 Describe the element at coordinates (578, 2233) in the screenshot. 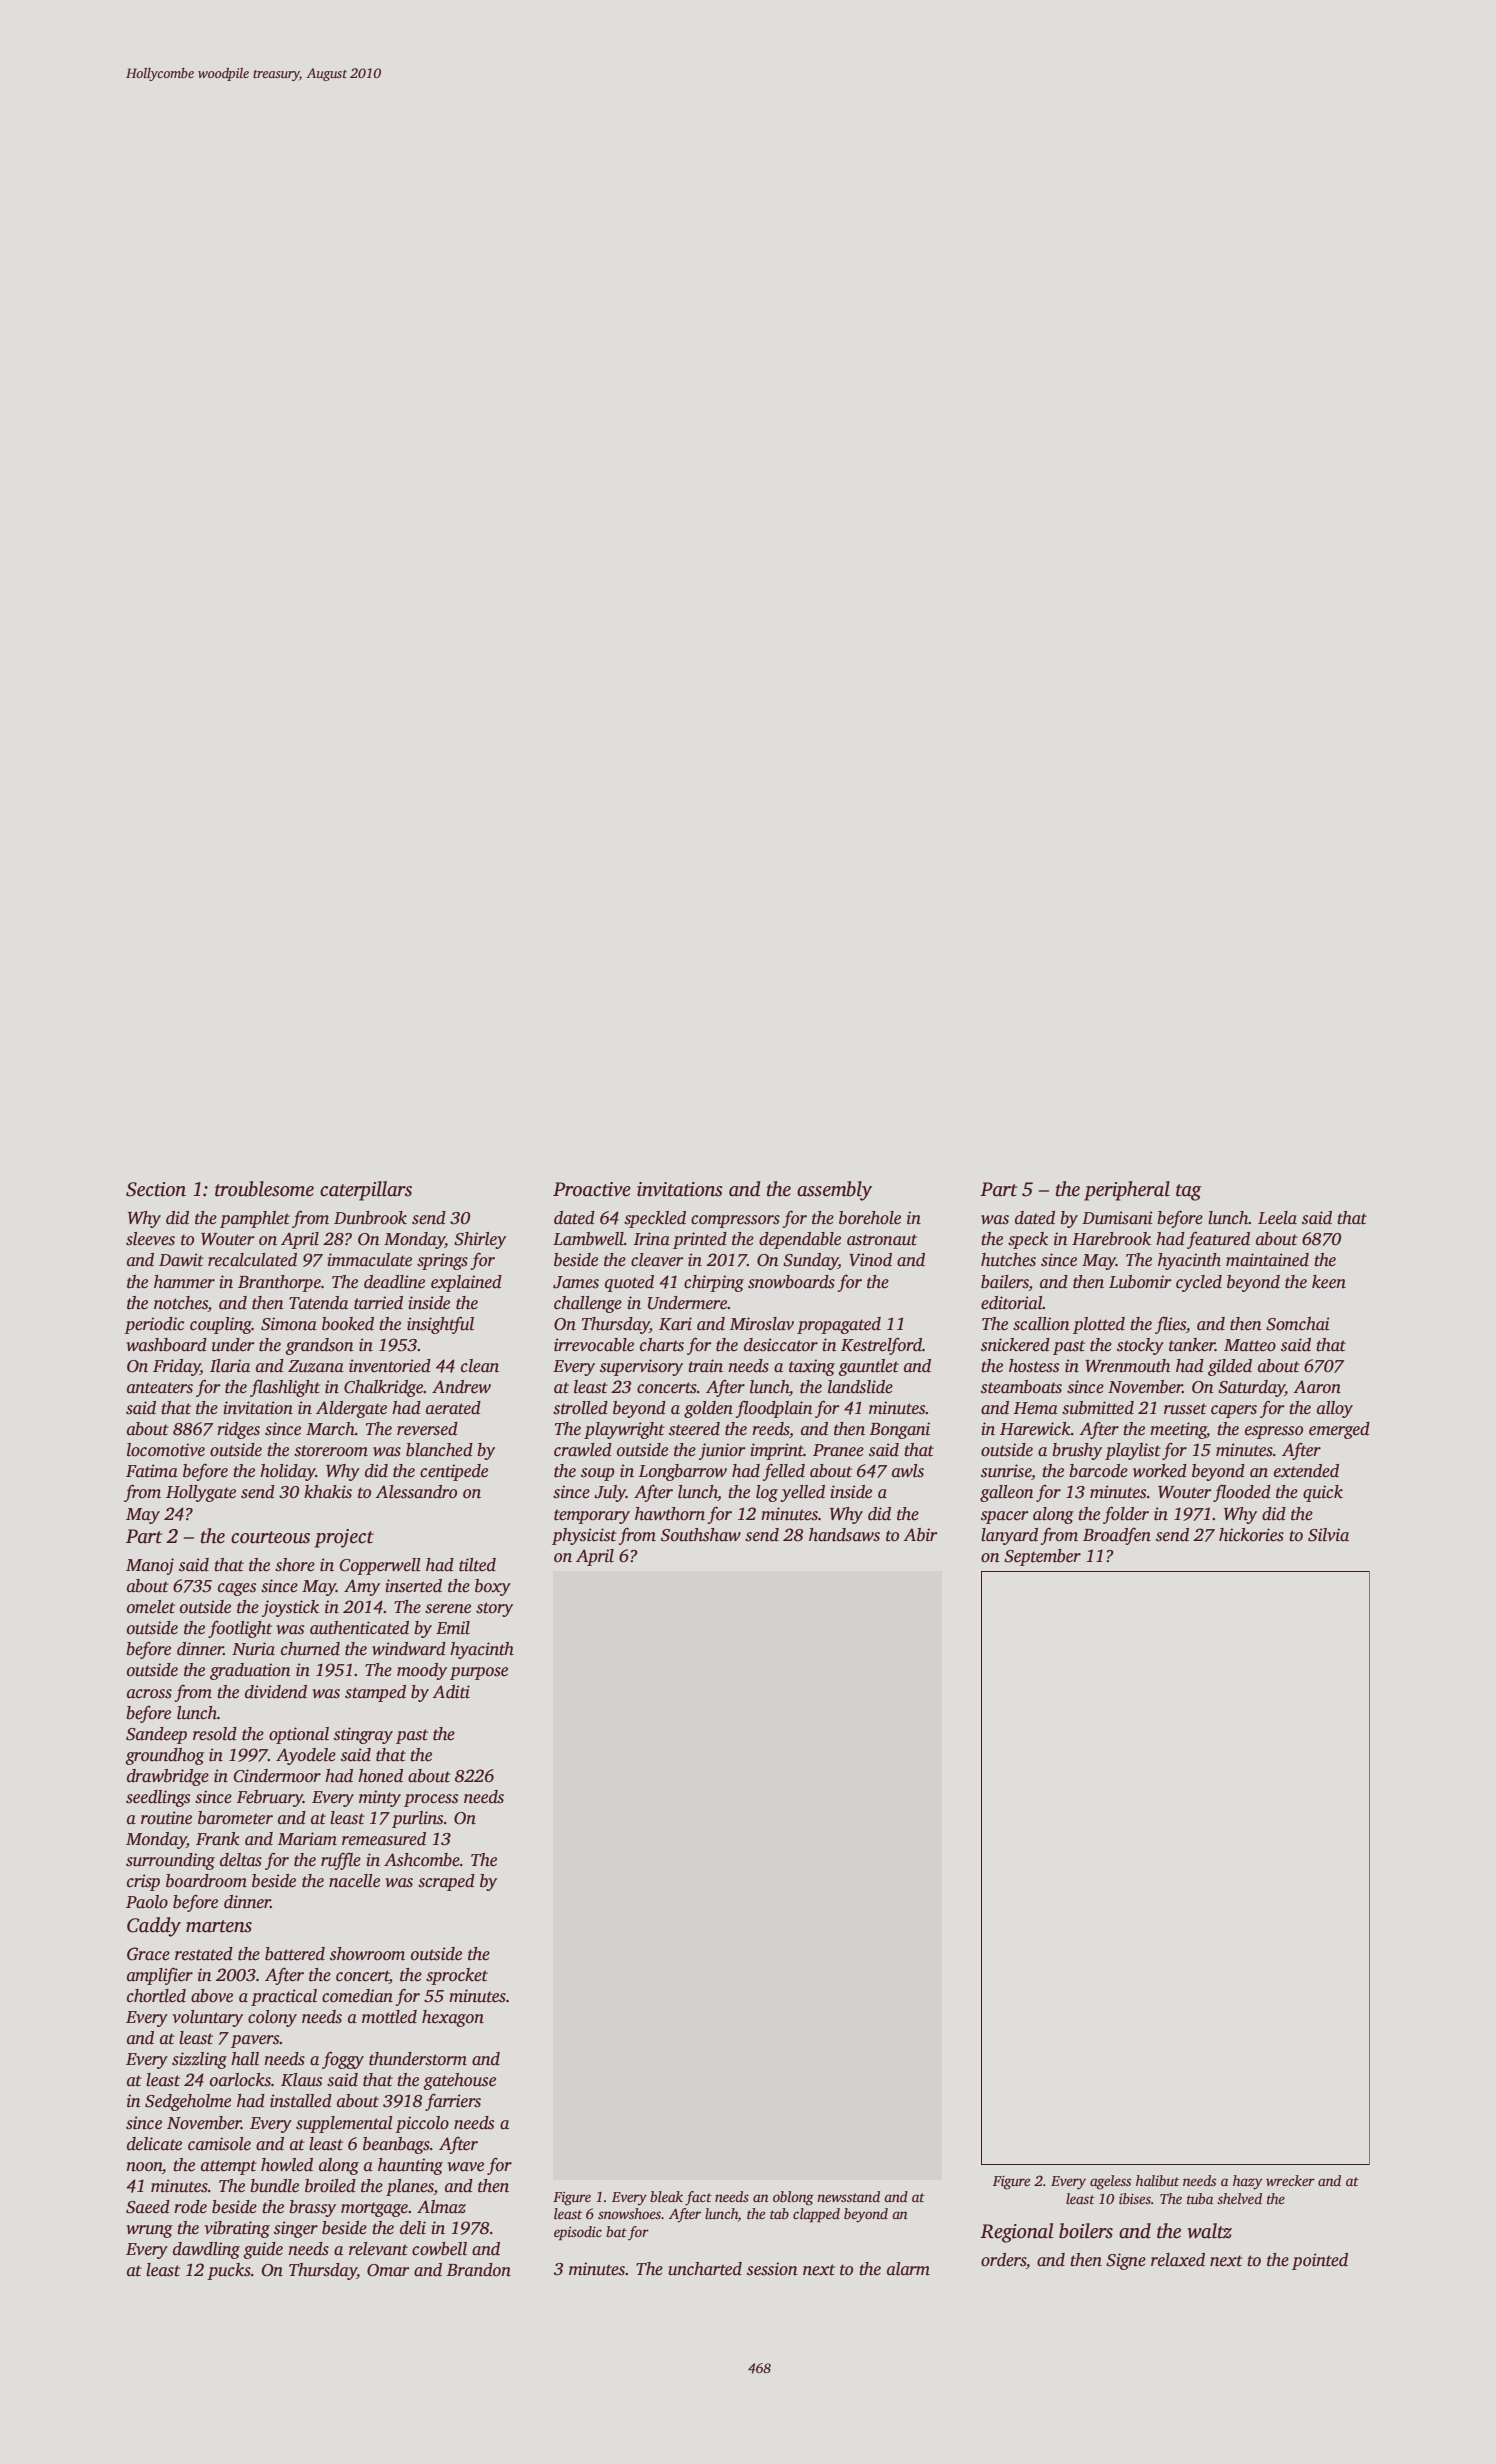

I see `episodic` at that location.
